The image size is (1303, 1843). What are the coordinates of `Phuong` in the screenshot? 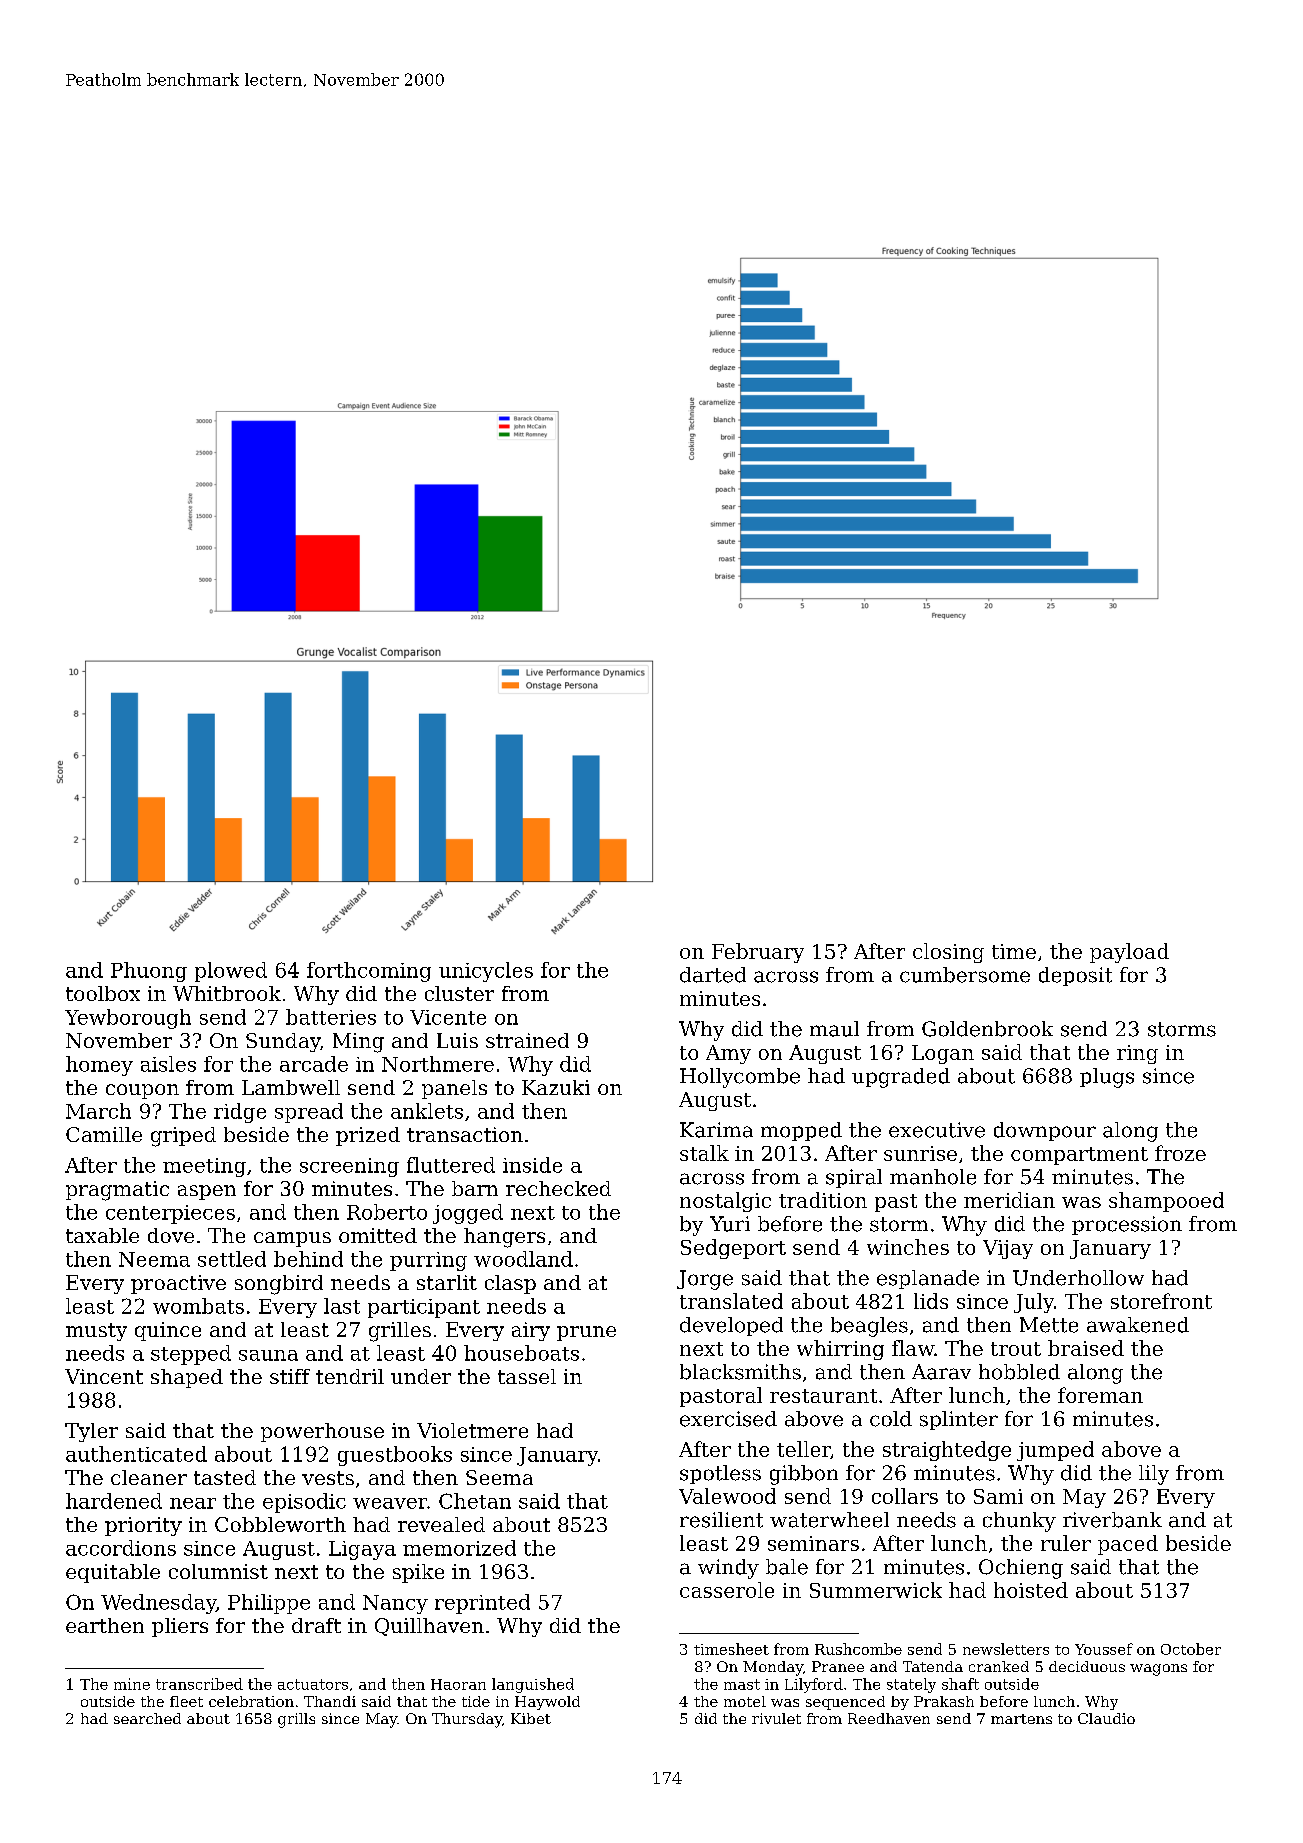 It's located at (149, 972).
